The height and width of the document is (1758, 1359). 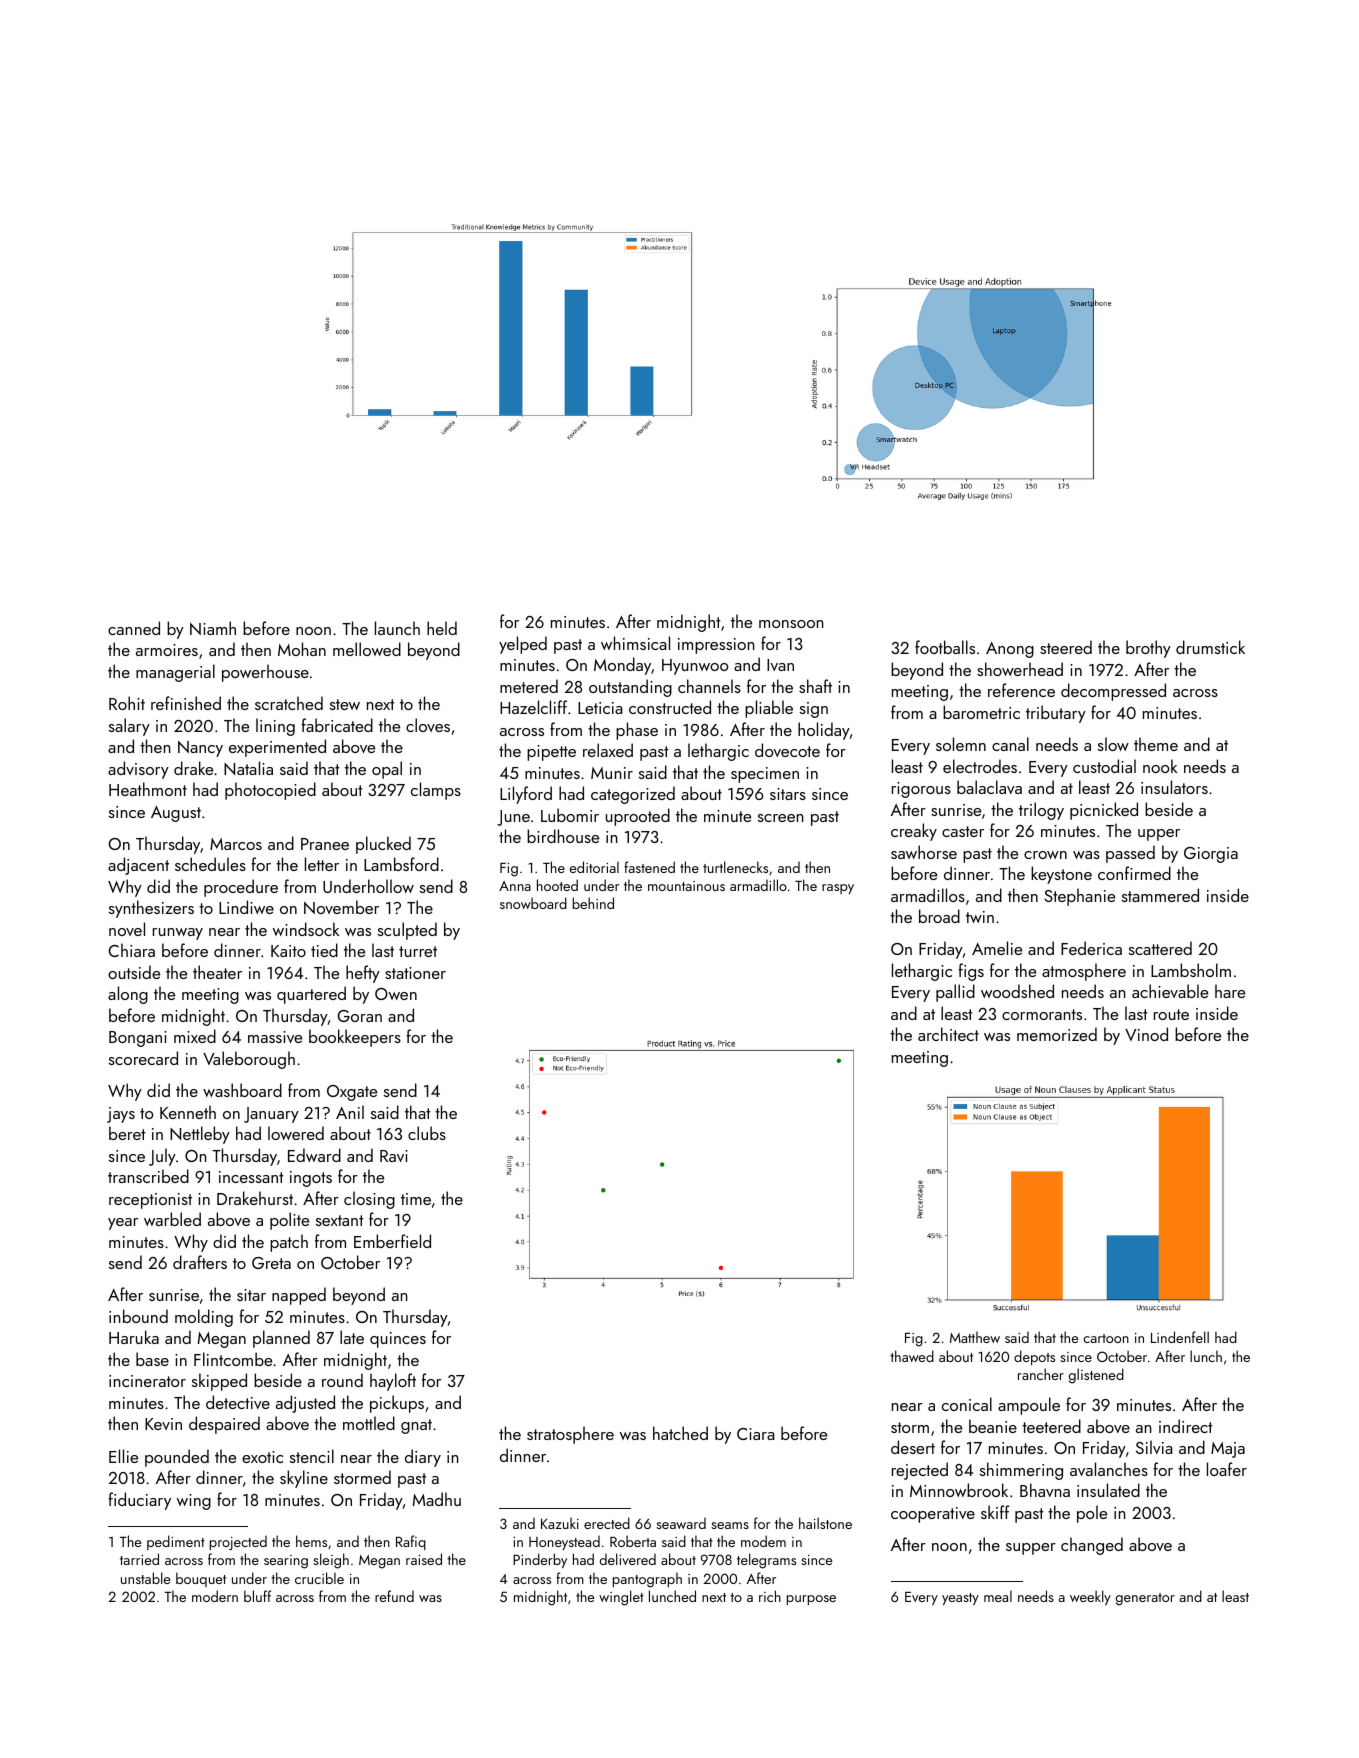 What do you see at coordinates (533, 903) in the document?
I see `snowboard` at bounding box center [533, 903].
